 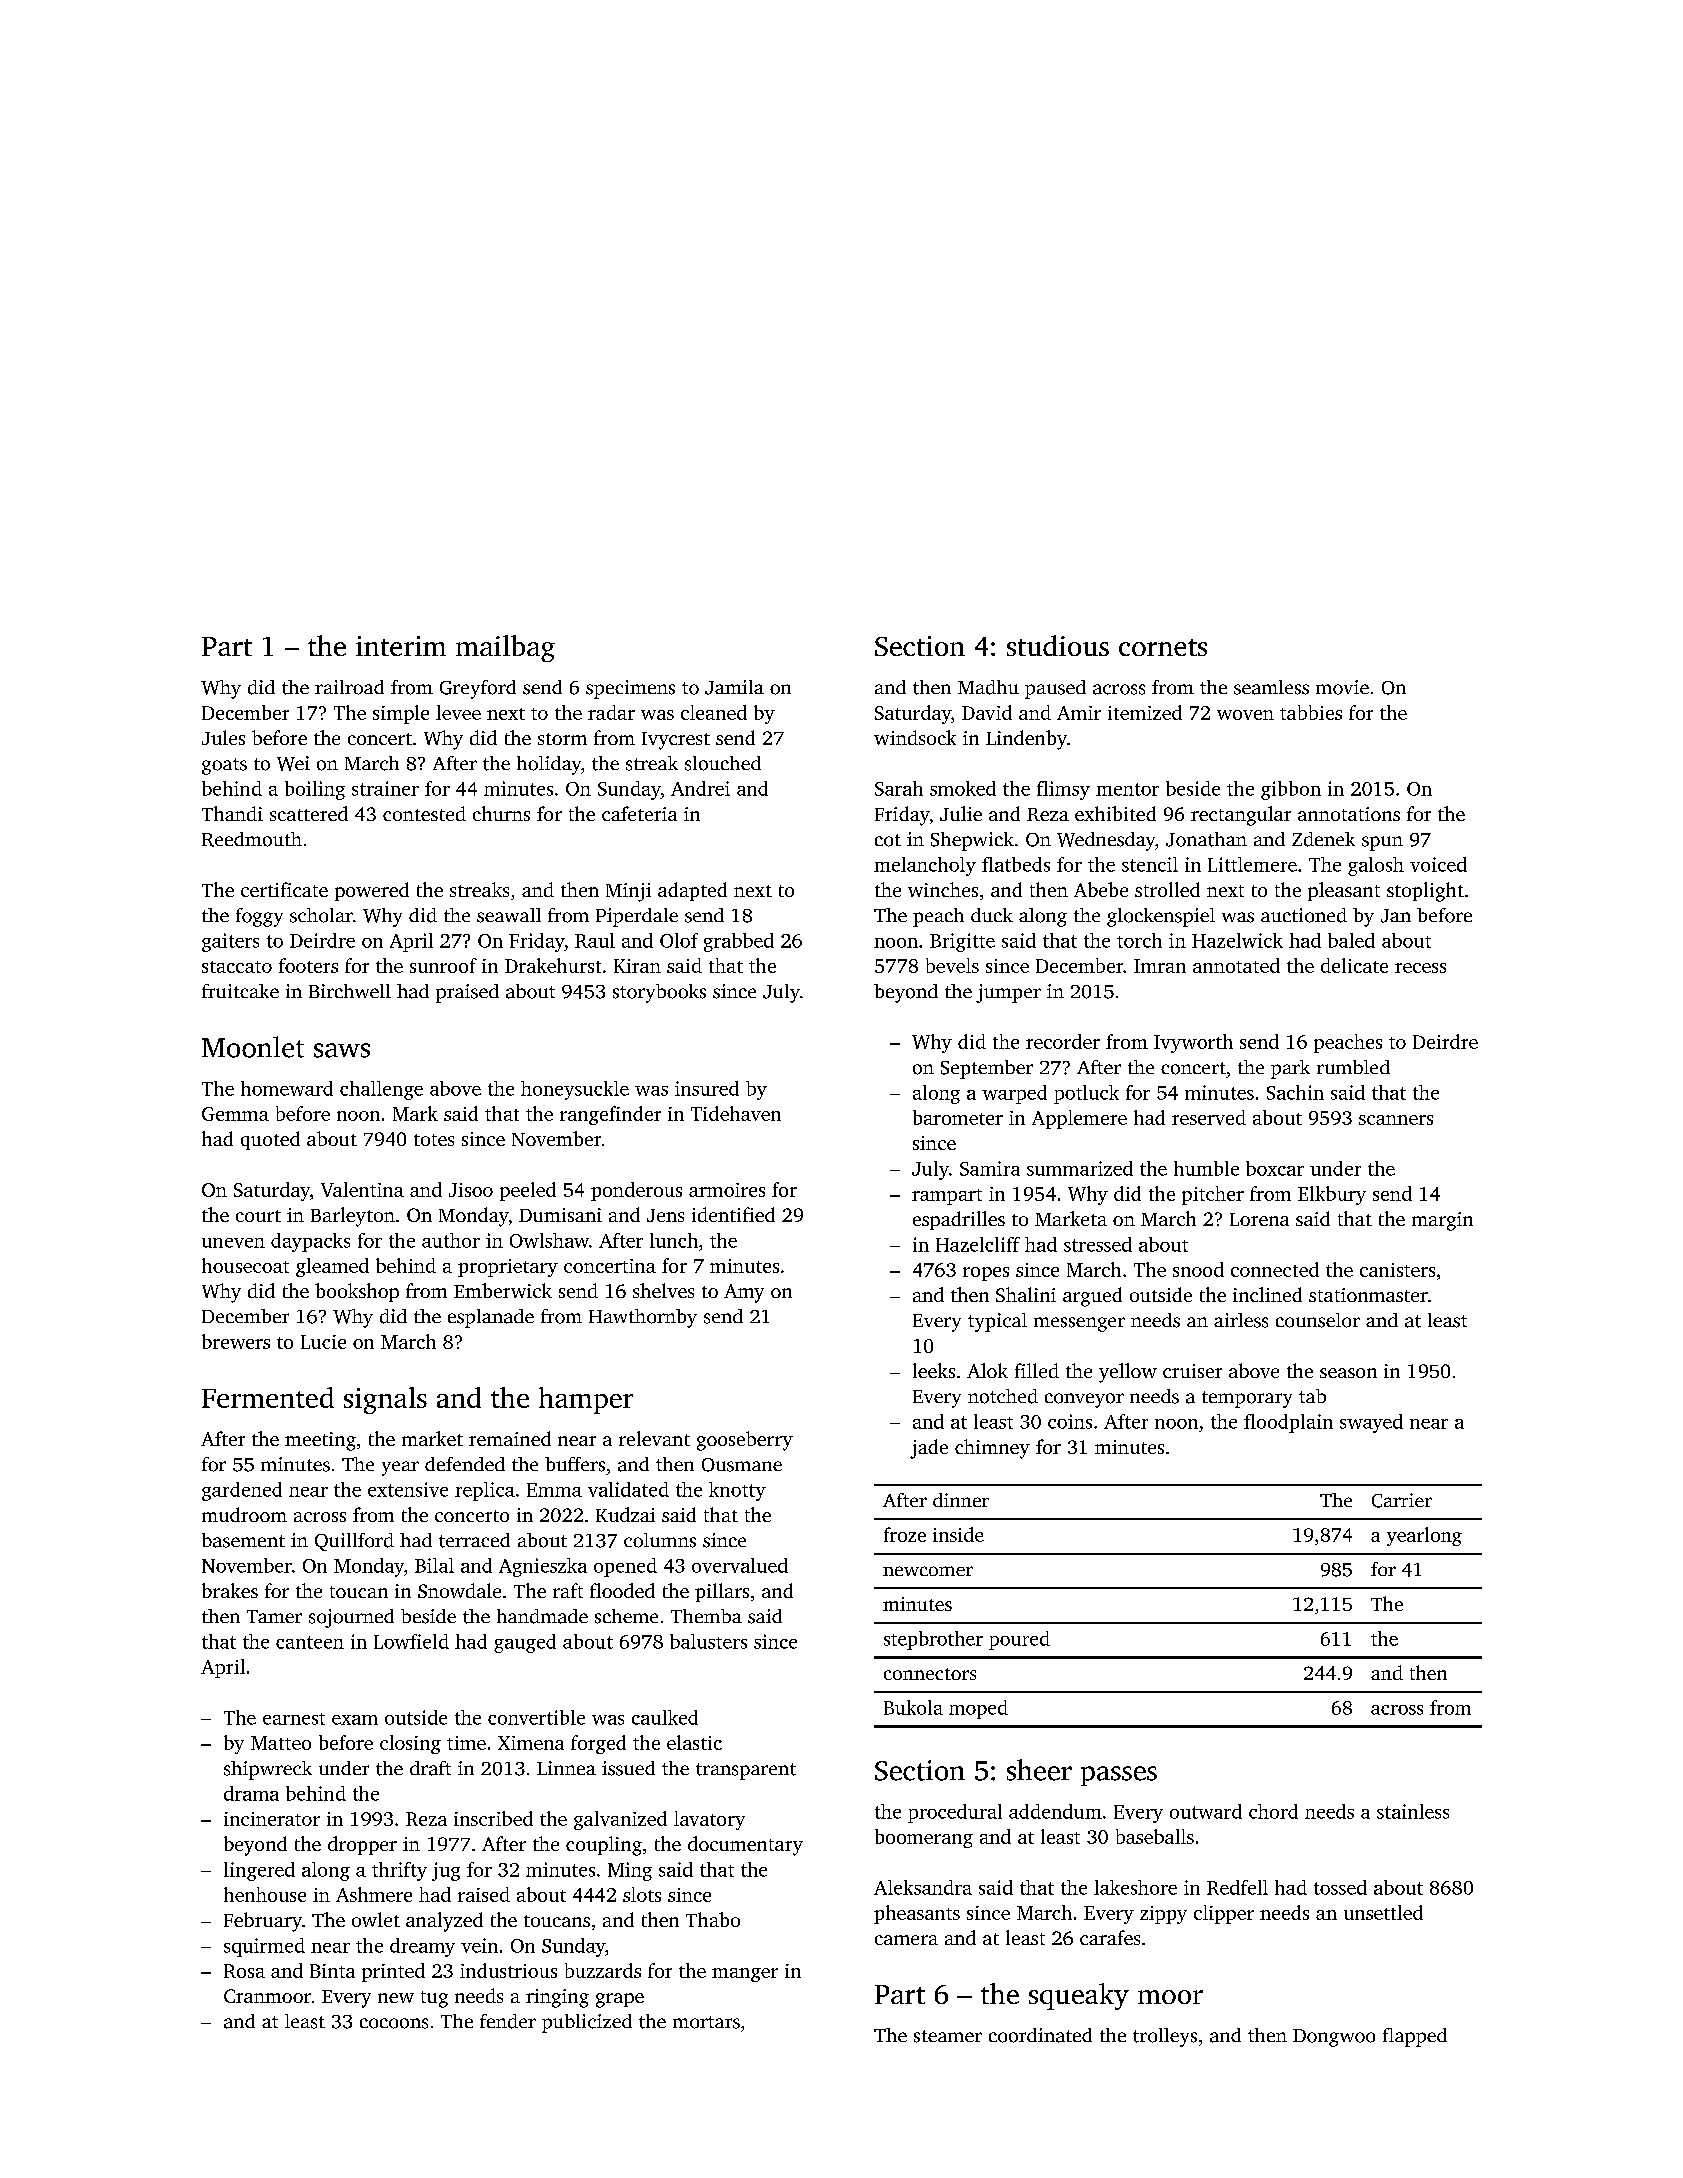 I want to click on snood, so click(x=1198, y=1269).
